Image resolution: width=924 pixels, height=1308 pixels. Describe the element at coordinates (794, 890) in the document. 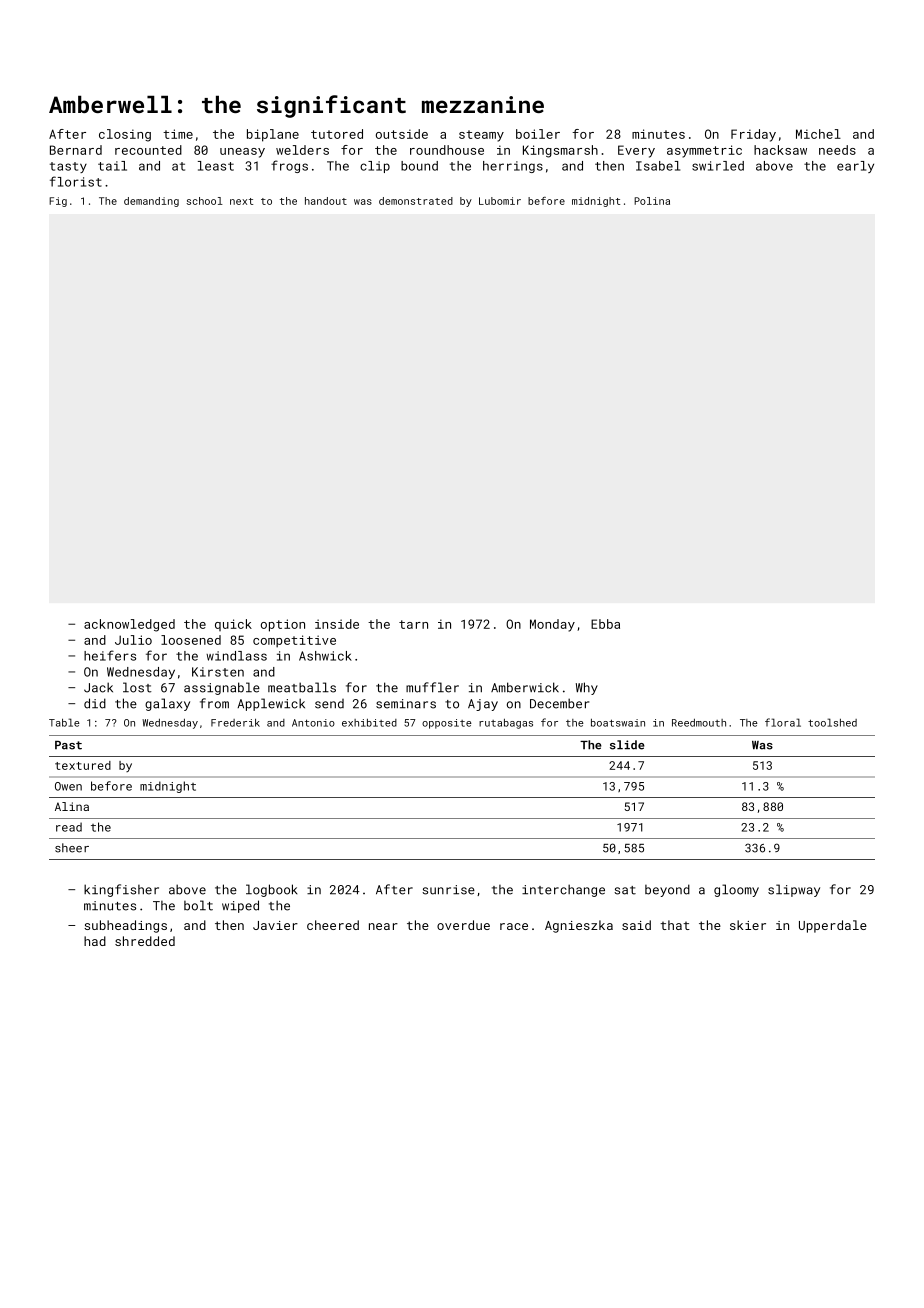

I see `slipway` at that location.
